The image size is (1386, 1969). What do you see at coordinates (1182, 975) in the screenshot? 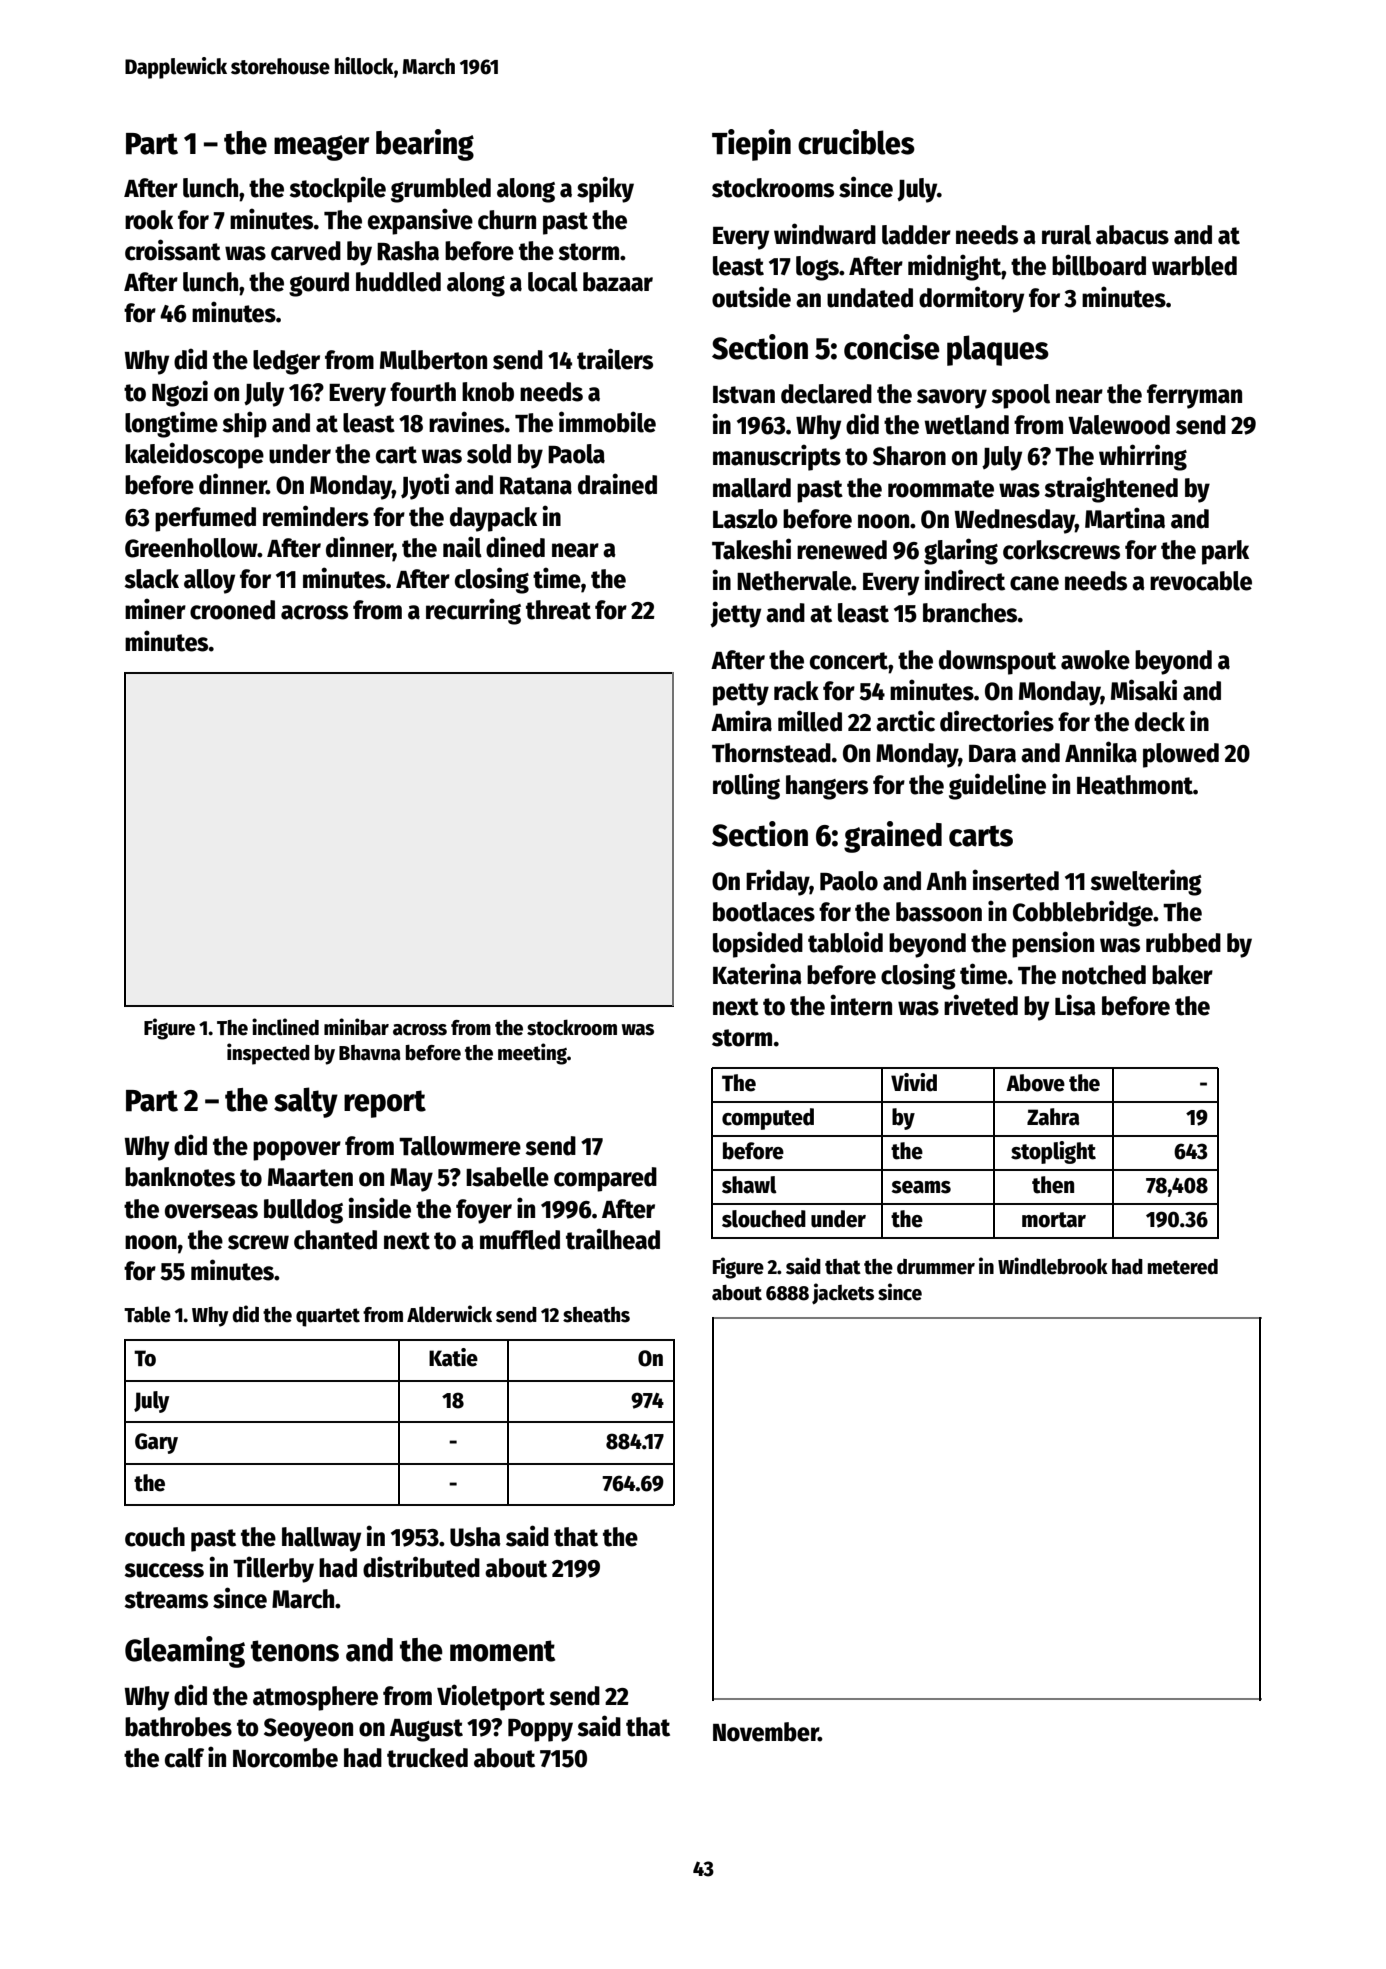
I see `baker` at bounding box center [1182, 975].
